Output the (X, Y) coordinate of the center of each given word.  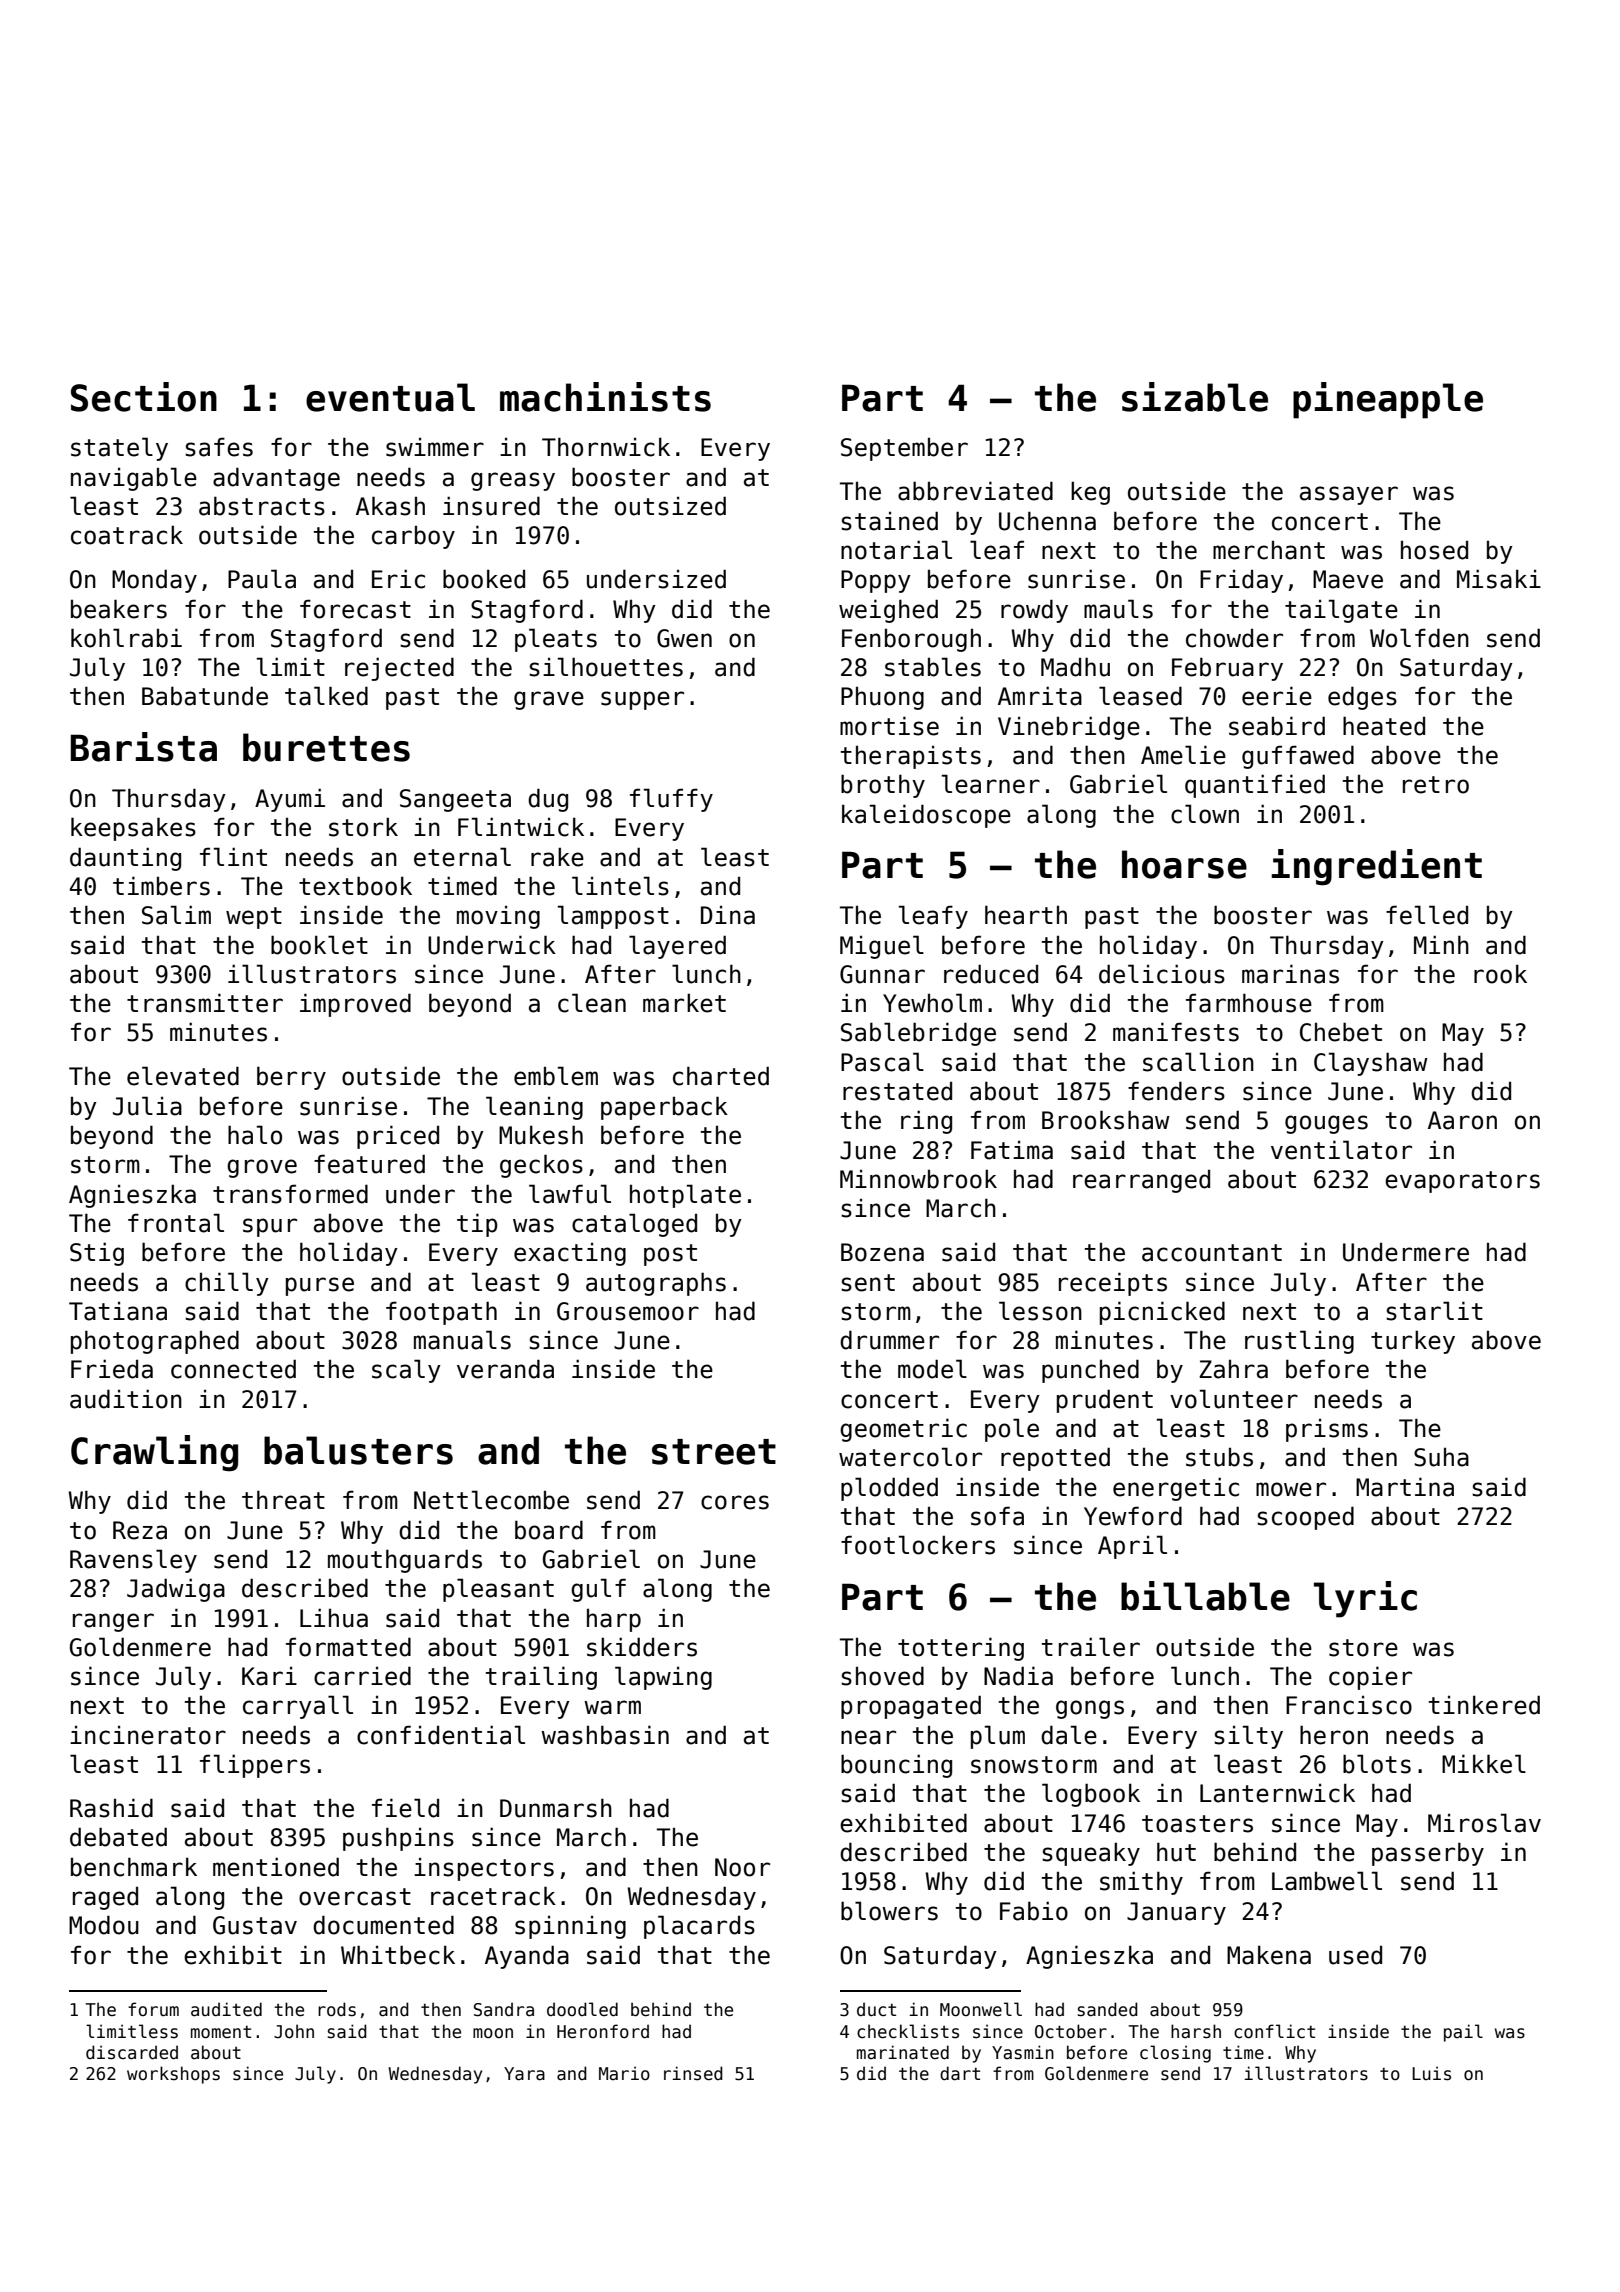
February (1227, 669)
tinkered (1484, 1705)
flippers (255, 1766)
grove (262, 1168)
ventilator (1341, 1150)
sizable (1195, 397)
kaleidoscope (926, 816)
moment (221, 2032)
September (904, 449)
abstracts (262, 506)
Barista (143, 747)
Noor (742, 1867)
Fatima (1012, 1150)
